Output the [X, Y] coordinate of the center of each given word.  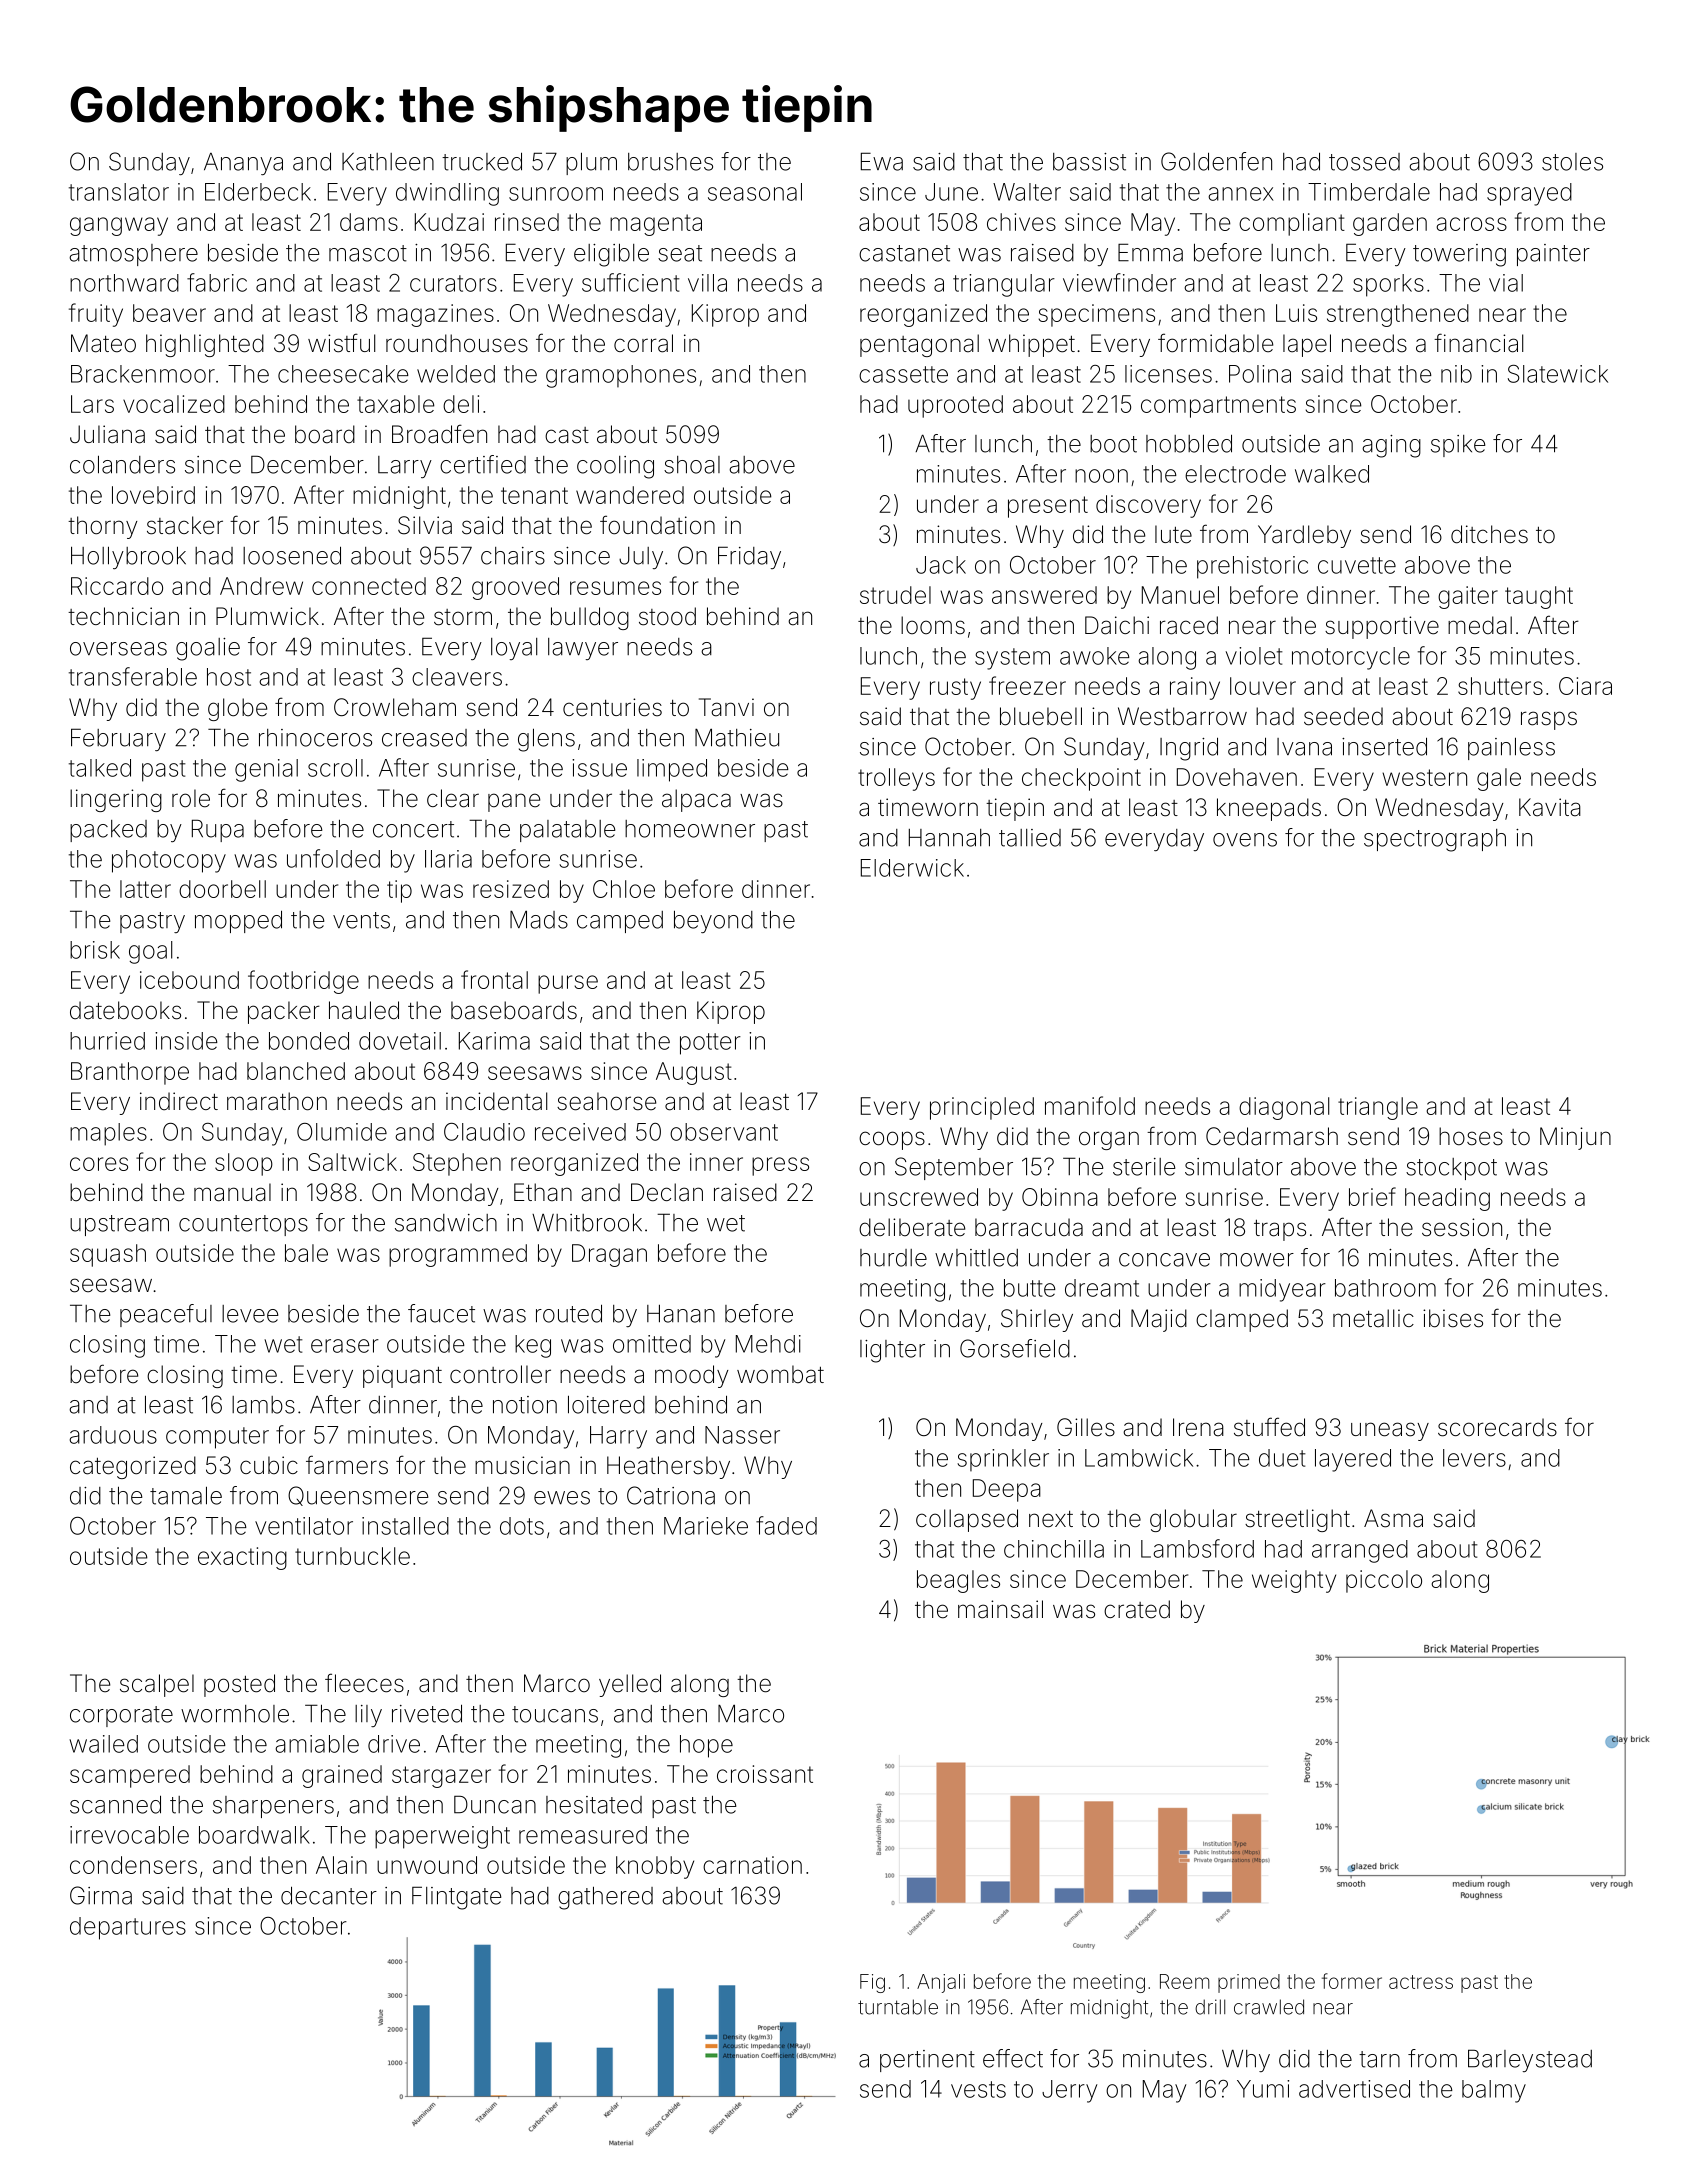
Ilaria [448, 859]
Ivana [1304, 747]
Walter [1027, 192]
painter [1553, 255]
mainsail [1000, 1609]
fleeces [364, 1683]
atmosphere [133, 255]
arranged [1360, 1551]
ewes [562, 1498]
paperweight [442, 1837]
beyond [713, 922]
